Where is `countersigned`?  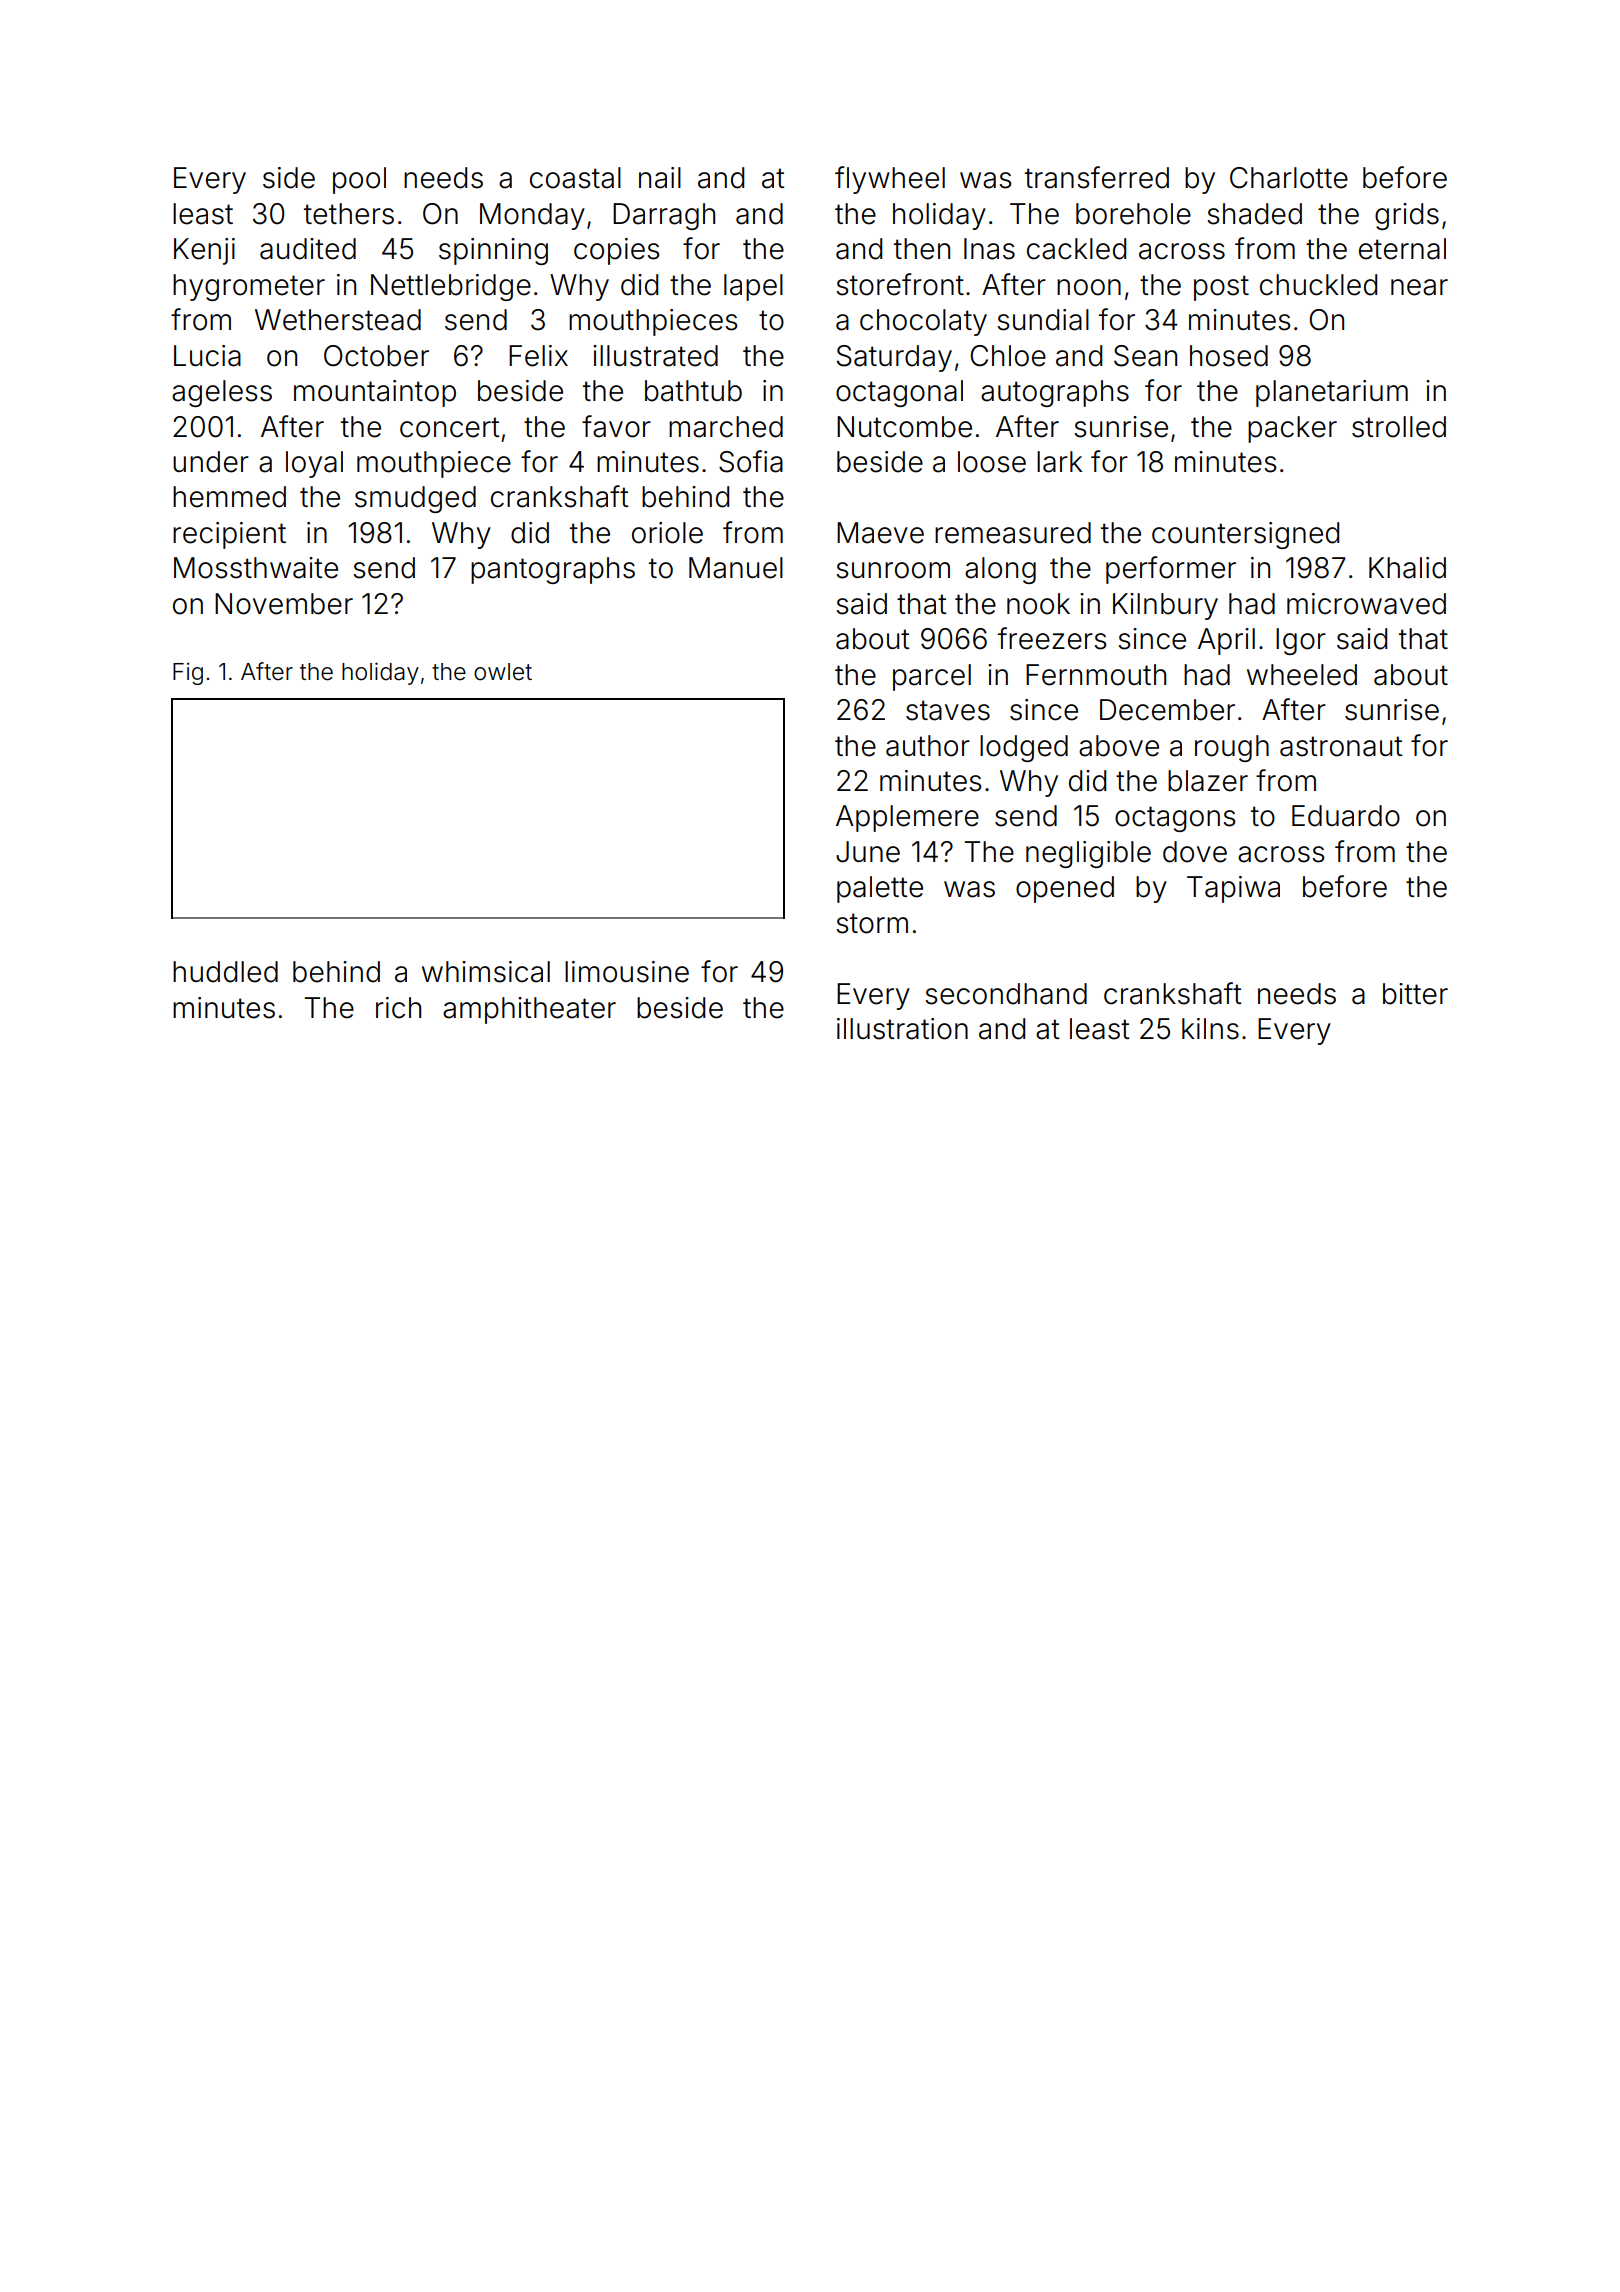
countersigned is located at coordinates (1245, 535).
